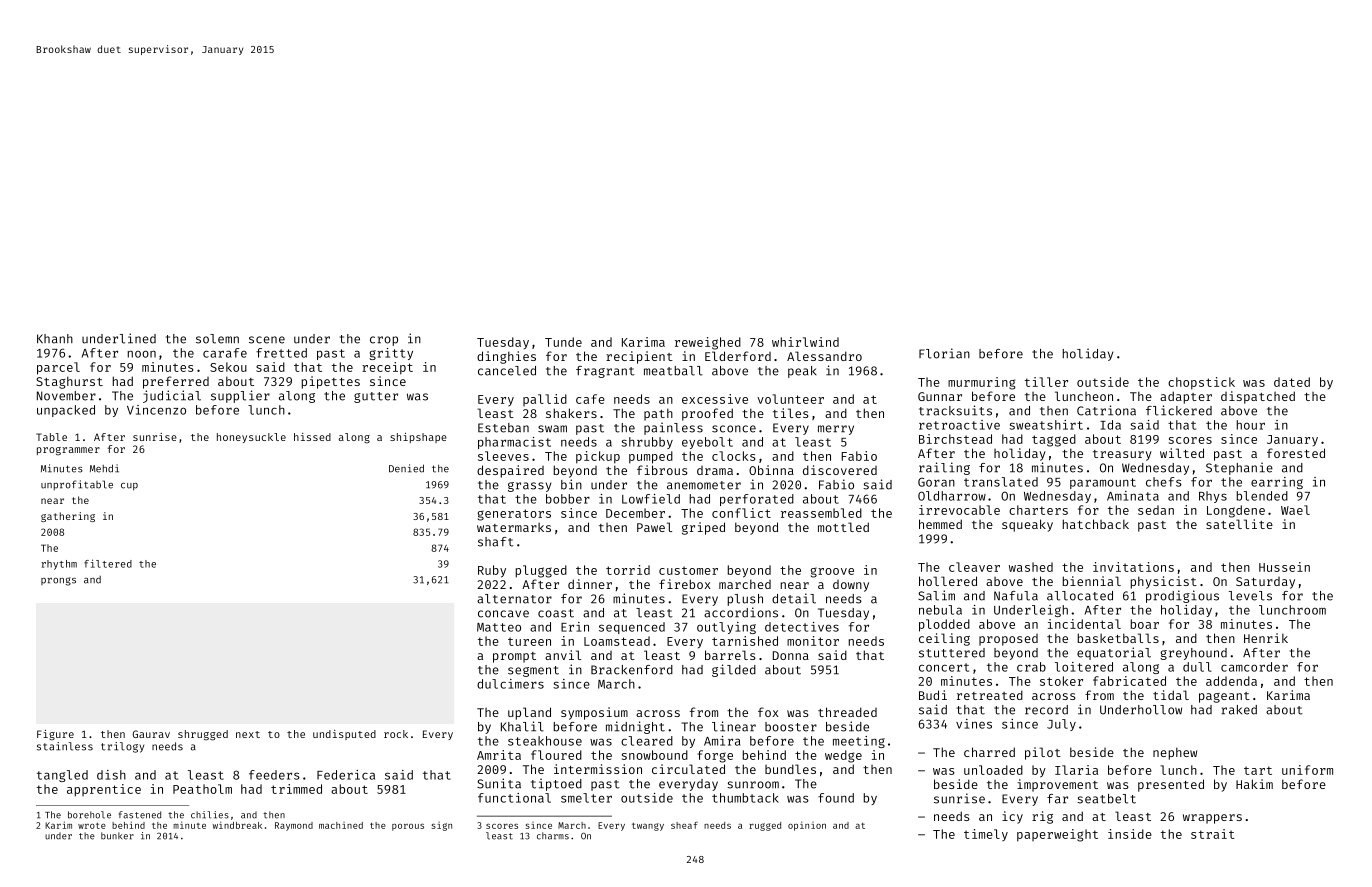  Describe the element at coordinates (104, 790) in the document. I see `apprentice` at that location.
